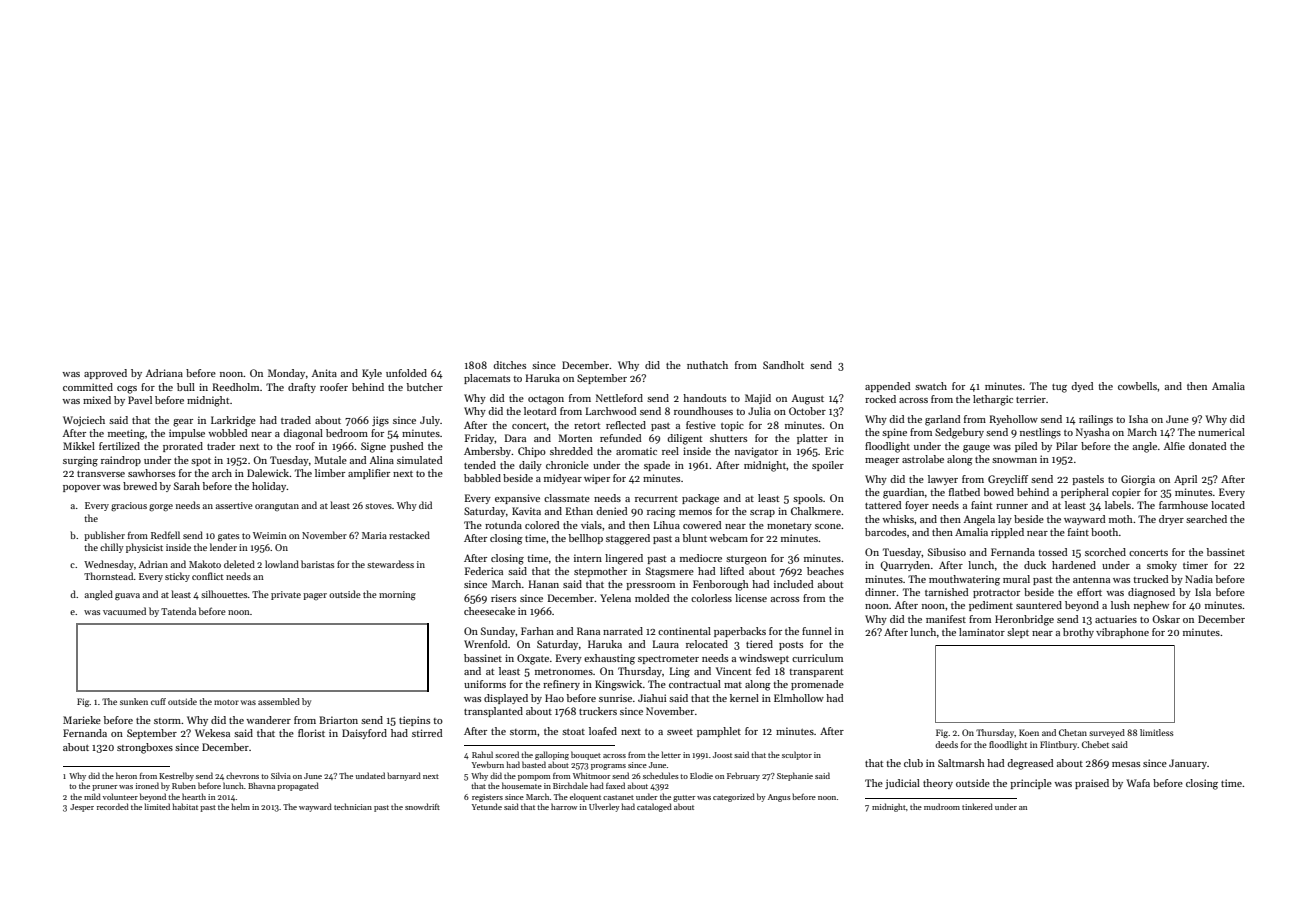 This screenshot has height=924, width=1308. Describe the element at coordinates (783, 365) in the screenshot. I see `Sandholt` at that location.
